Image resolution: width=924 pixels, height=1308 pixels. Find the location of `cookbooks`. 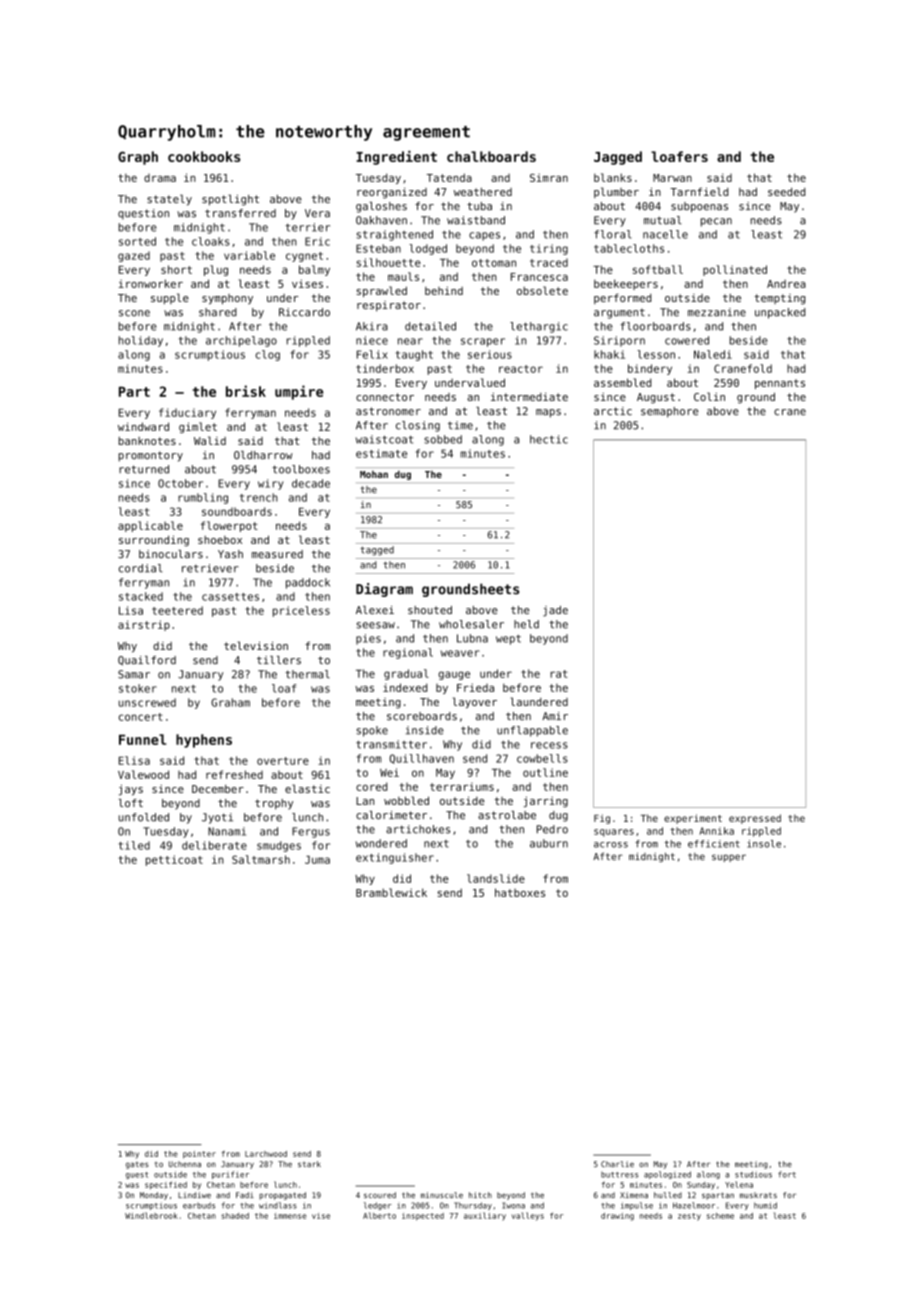

cookbooks is located at coordinates (204, 156).
